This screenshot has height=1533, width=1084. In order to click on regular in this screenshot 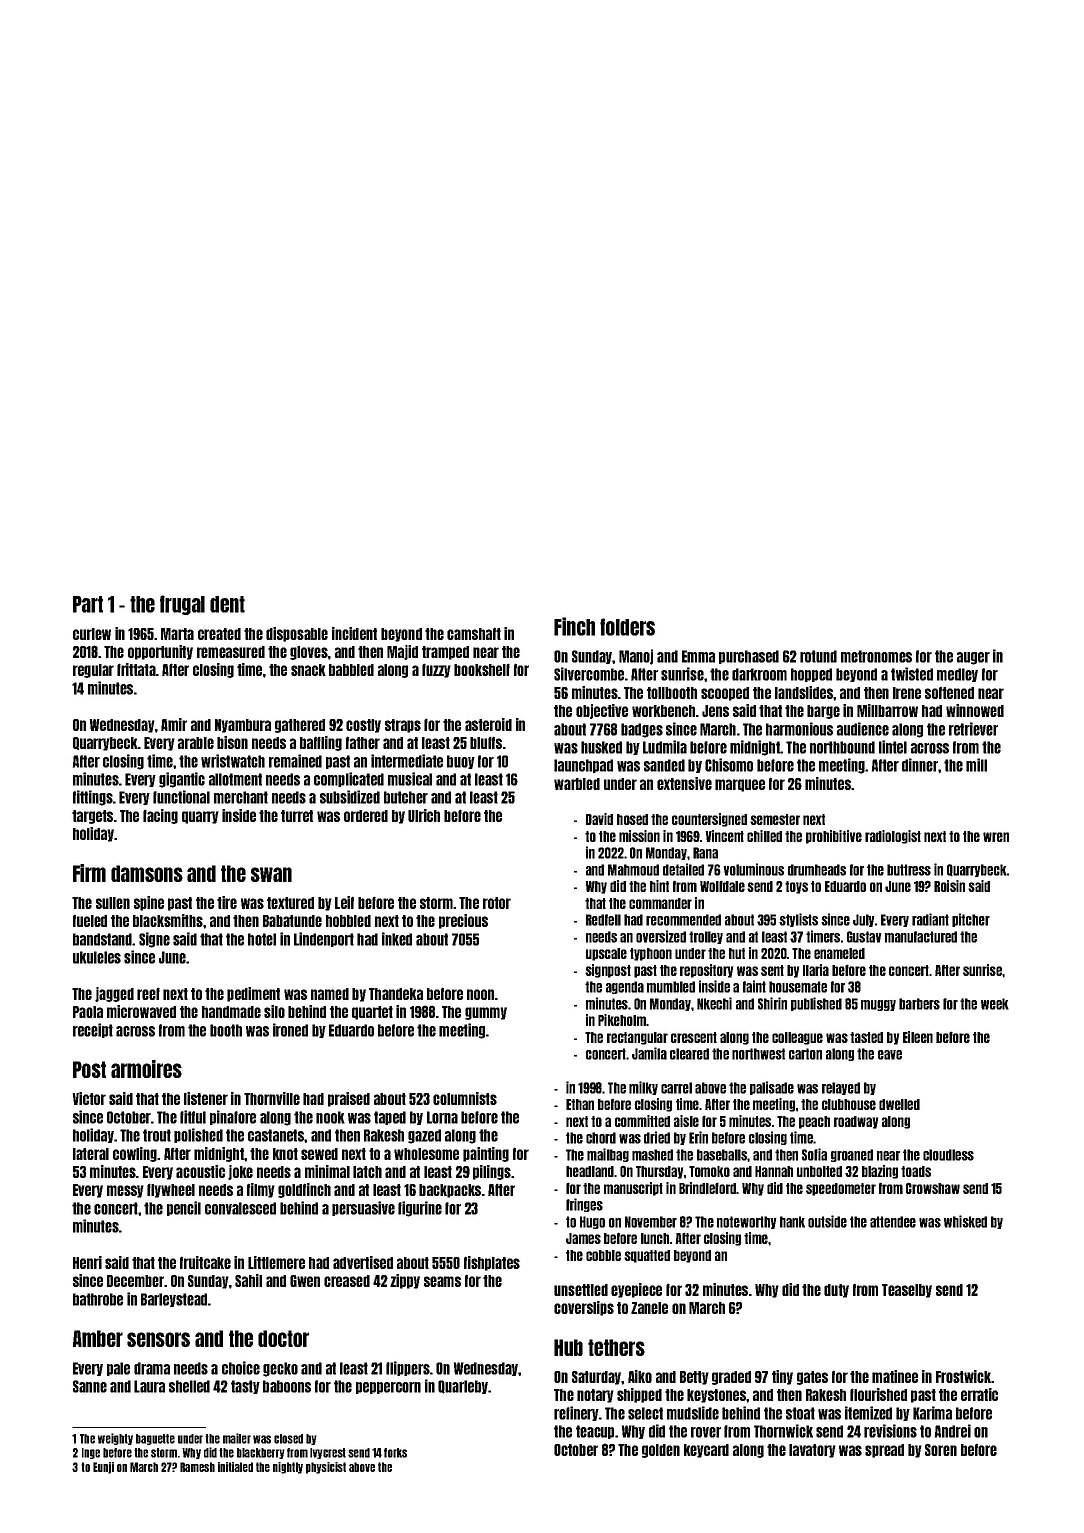, I will do `click(93, 671)`.
